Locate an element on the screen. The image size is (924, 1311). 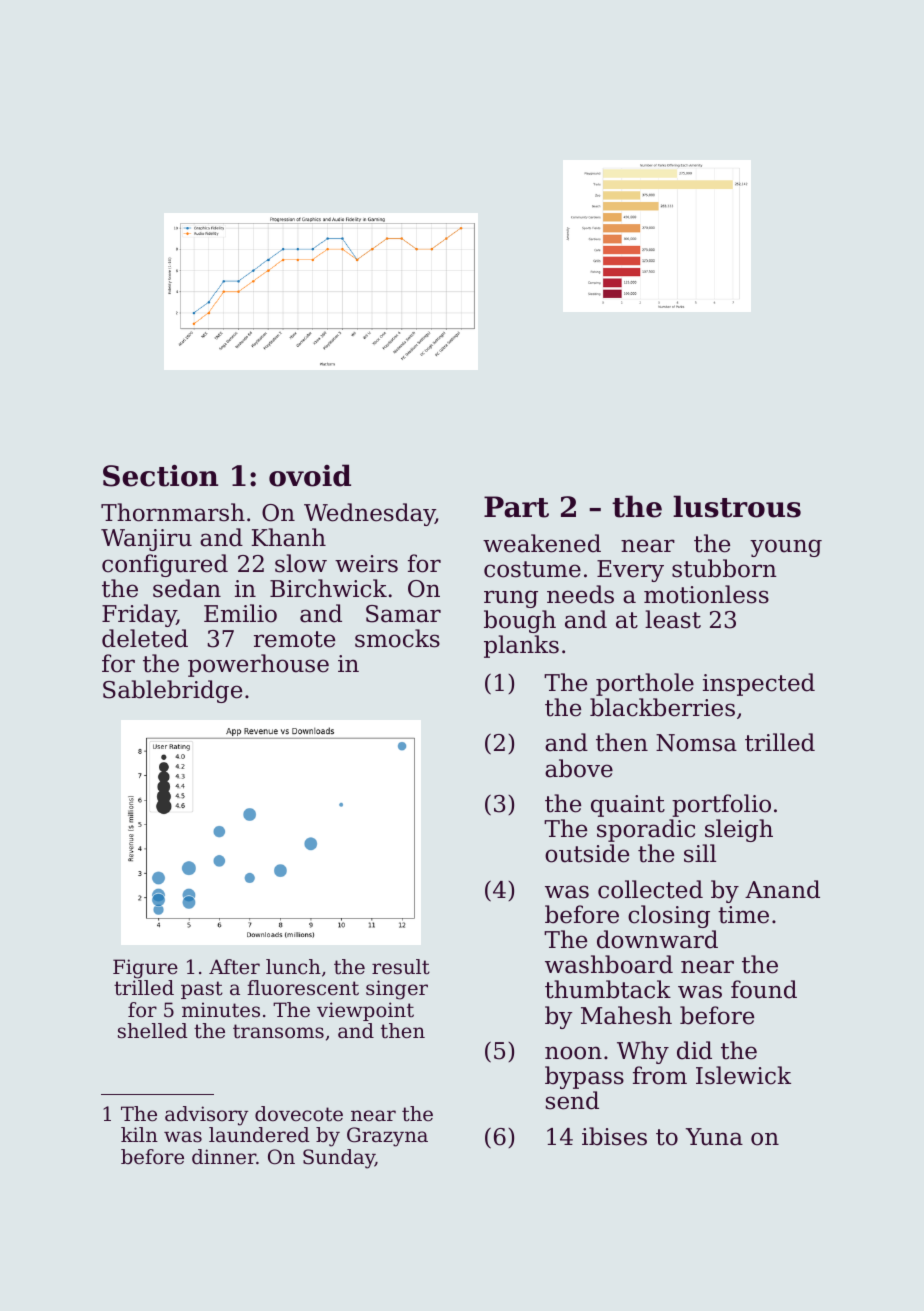
sleigh is located at coordinates (739, 830).
